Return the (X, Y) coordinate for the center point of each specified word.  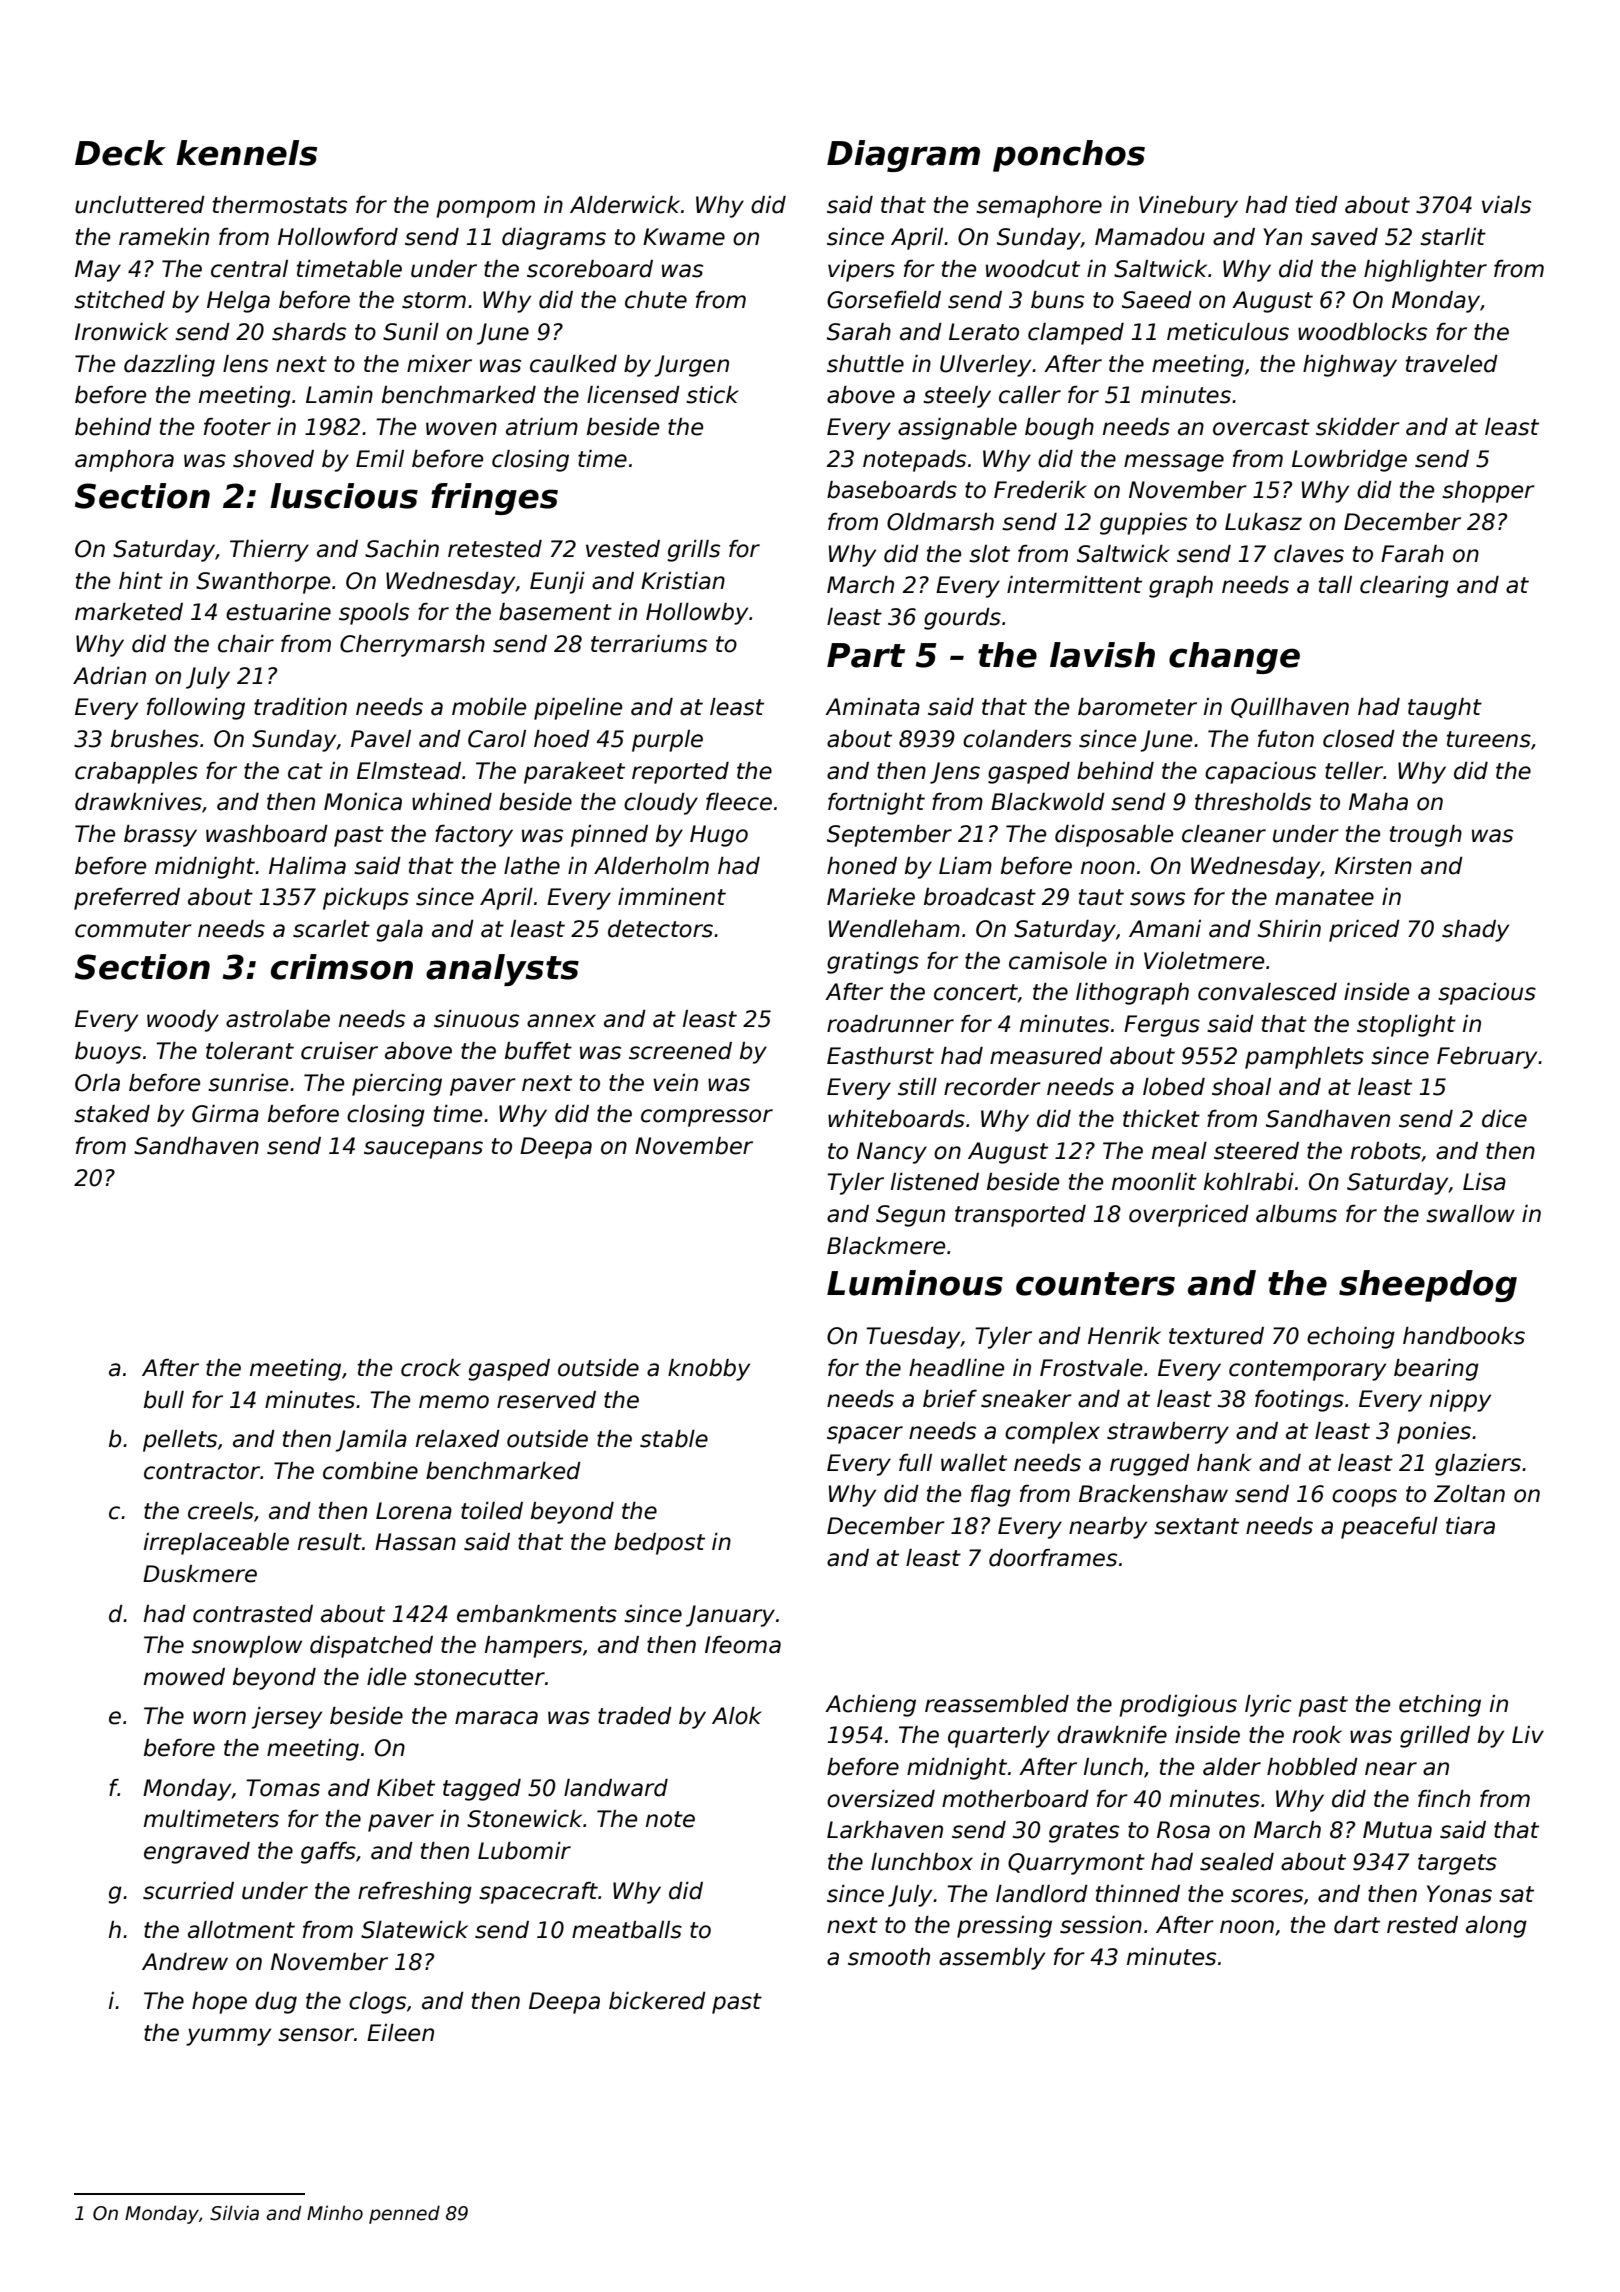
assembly (992, 1959)
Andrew (185, 1962)
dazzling (169, 366)
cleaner (1224, 834)
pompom (485, 209)
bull (164, 1400)
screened (680, 1051)
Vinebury (1188, 207)
